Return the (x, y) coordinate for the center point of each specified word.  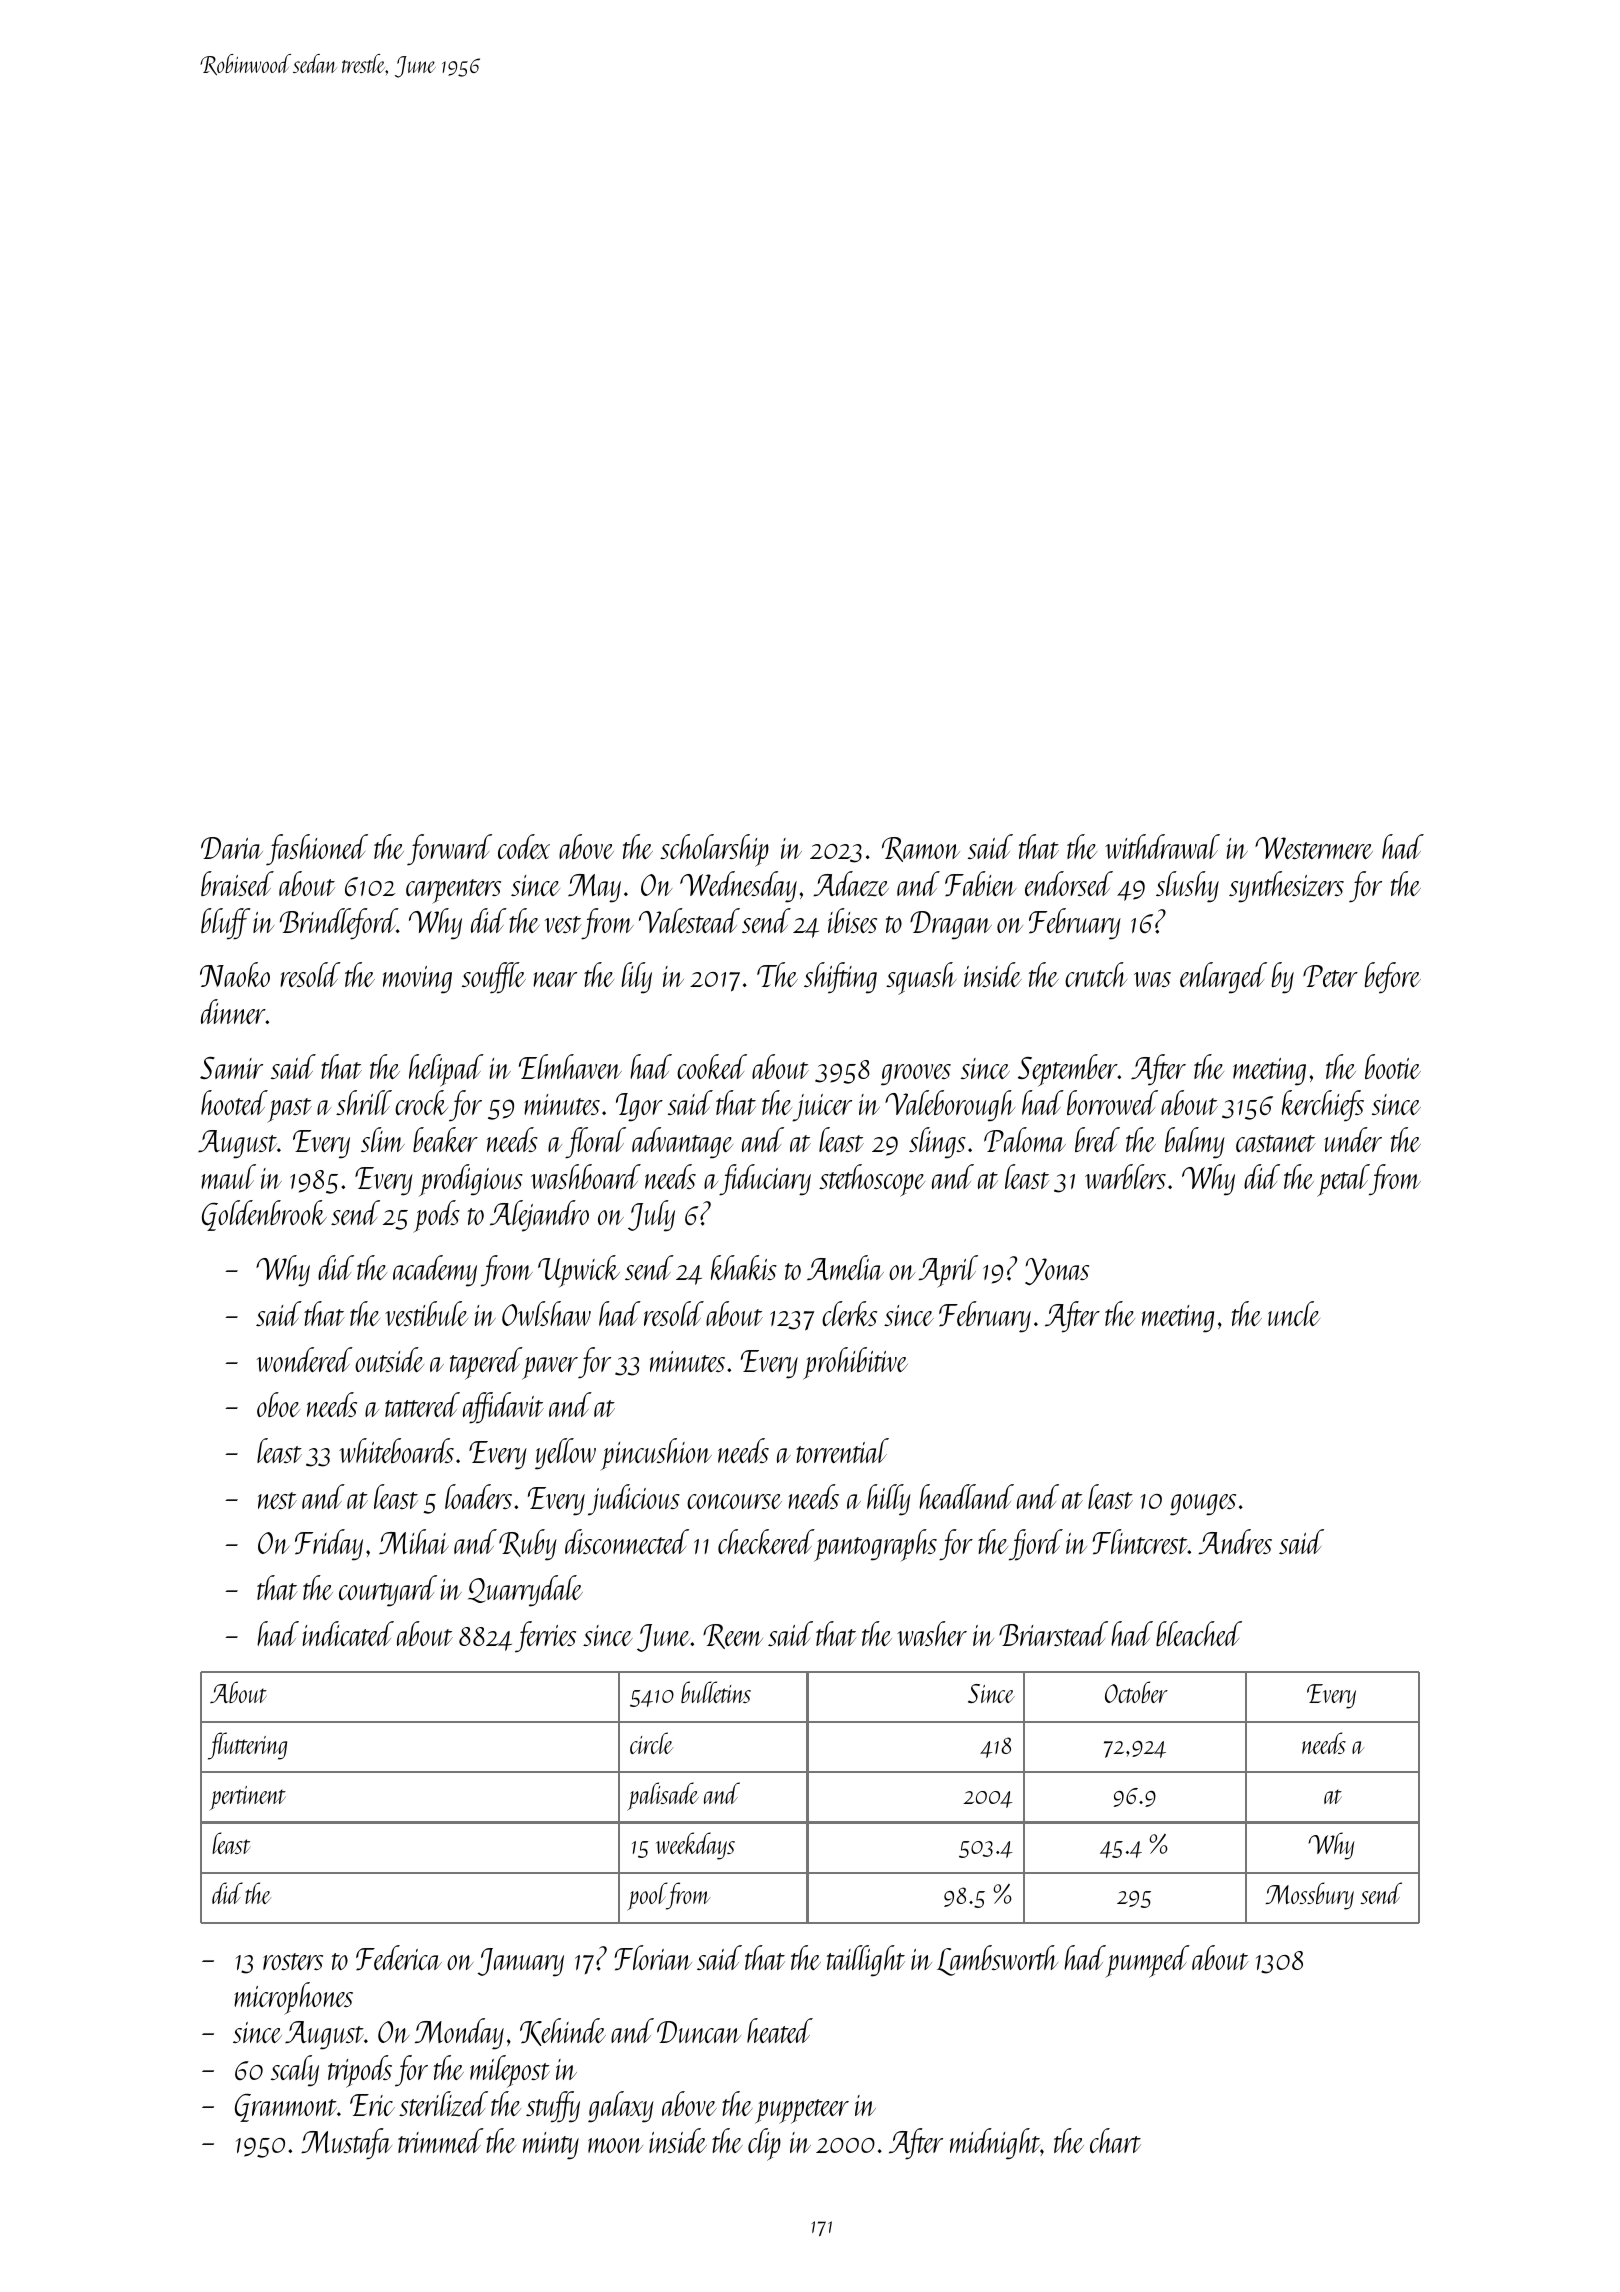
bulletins (716, 1692)
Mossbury (1310, 1896)
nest (277, 1500)
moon (615, 2145)
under (1353, 1139)
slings (937, 1143)
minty (551, 2146)
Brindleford (338, 924)
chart (1115, 2140)
